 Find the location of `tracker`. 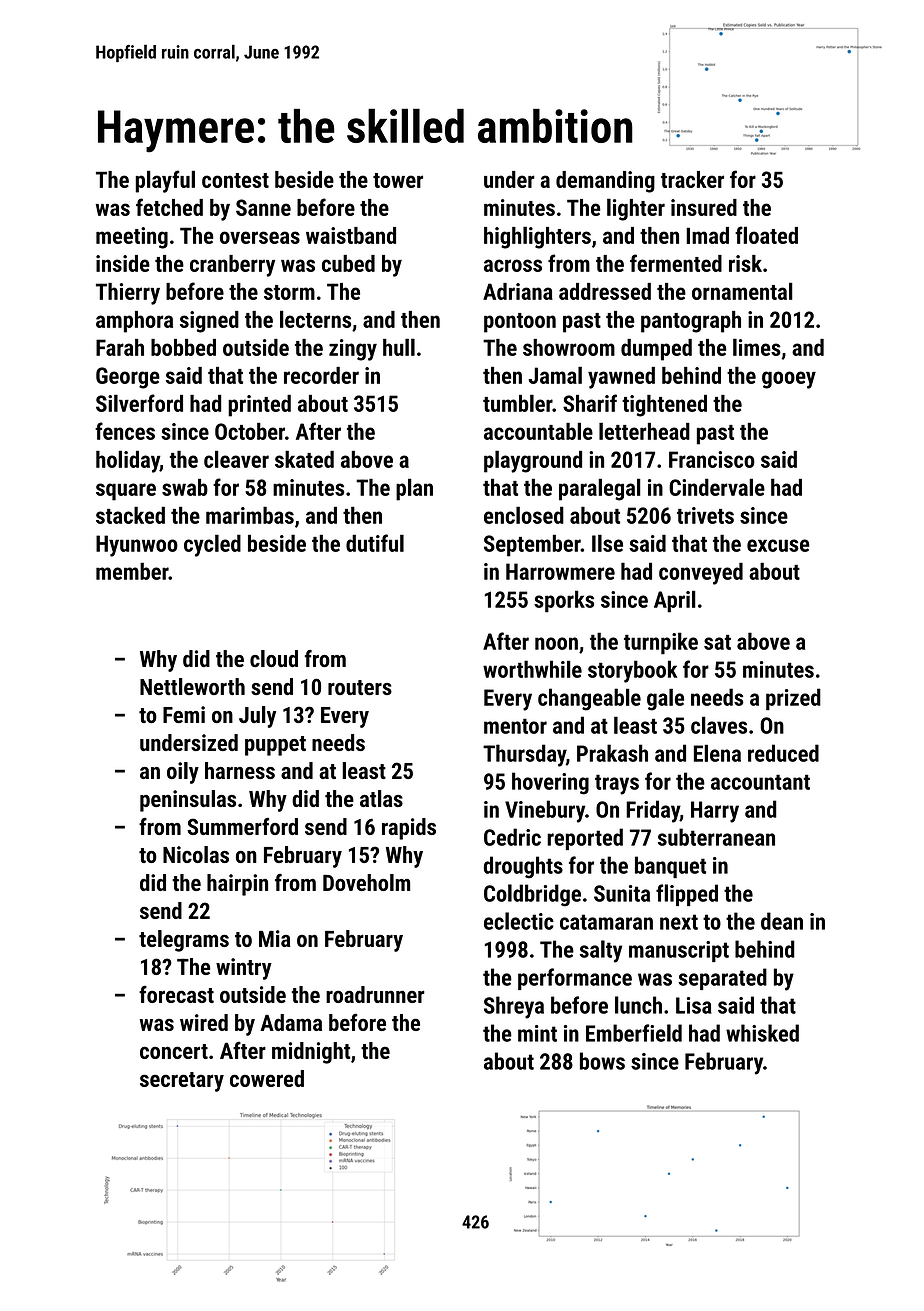

tracker is located at coordinates (692, 179).
